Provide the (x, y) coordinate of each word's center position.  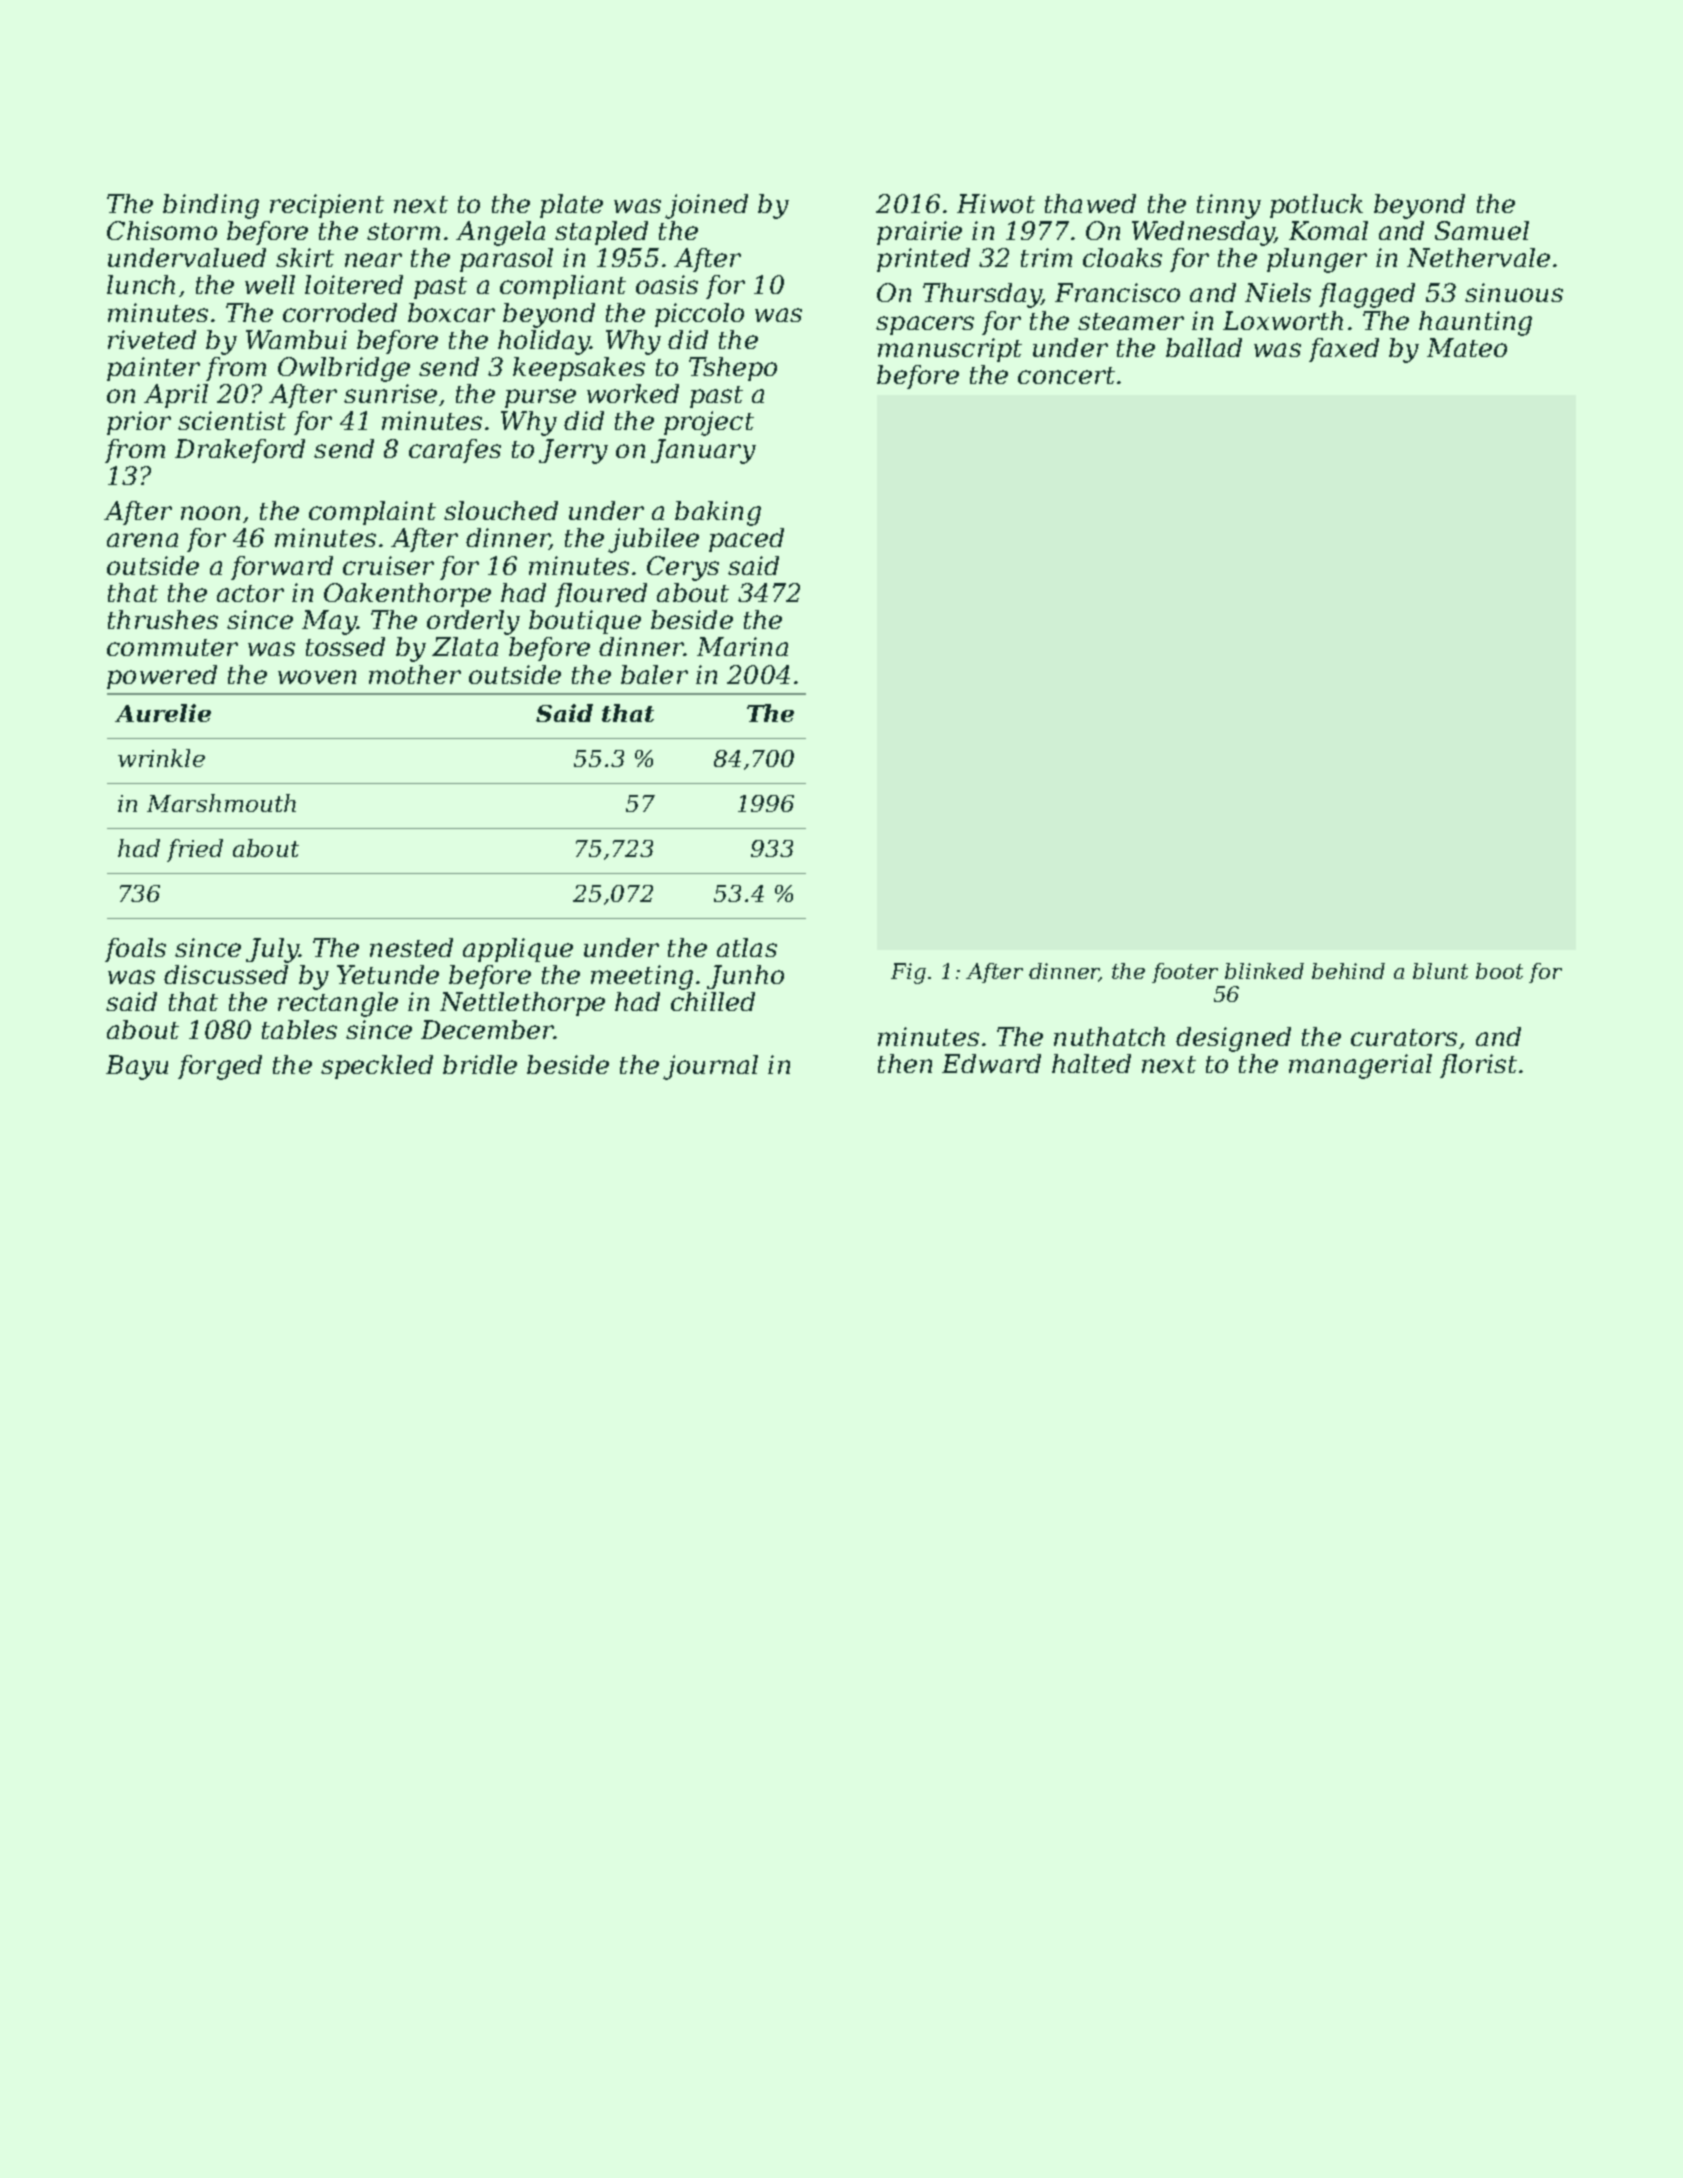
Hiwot (996, 203)
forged (220, 1067)
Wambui (296, 339)
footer (1185, 973)
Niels (1278, 292)
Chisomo (162, 230)
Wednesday (1203, 233)
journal (710, 1067)
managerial (1360, 1066)
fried (195, 850)
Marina (742, 646)
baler (654, 674)
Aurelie (163, 713)
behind (1348, 971)
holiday (544, 342)
